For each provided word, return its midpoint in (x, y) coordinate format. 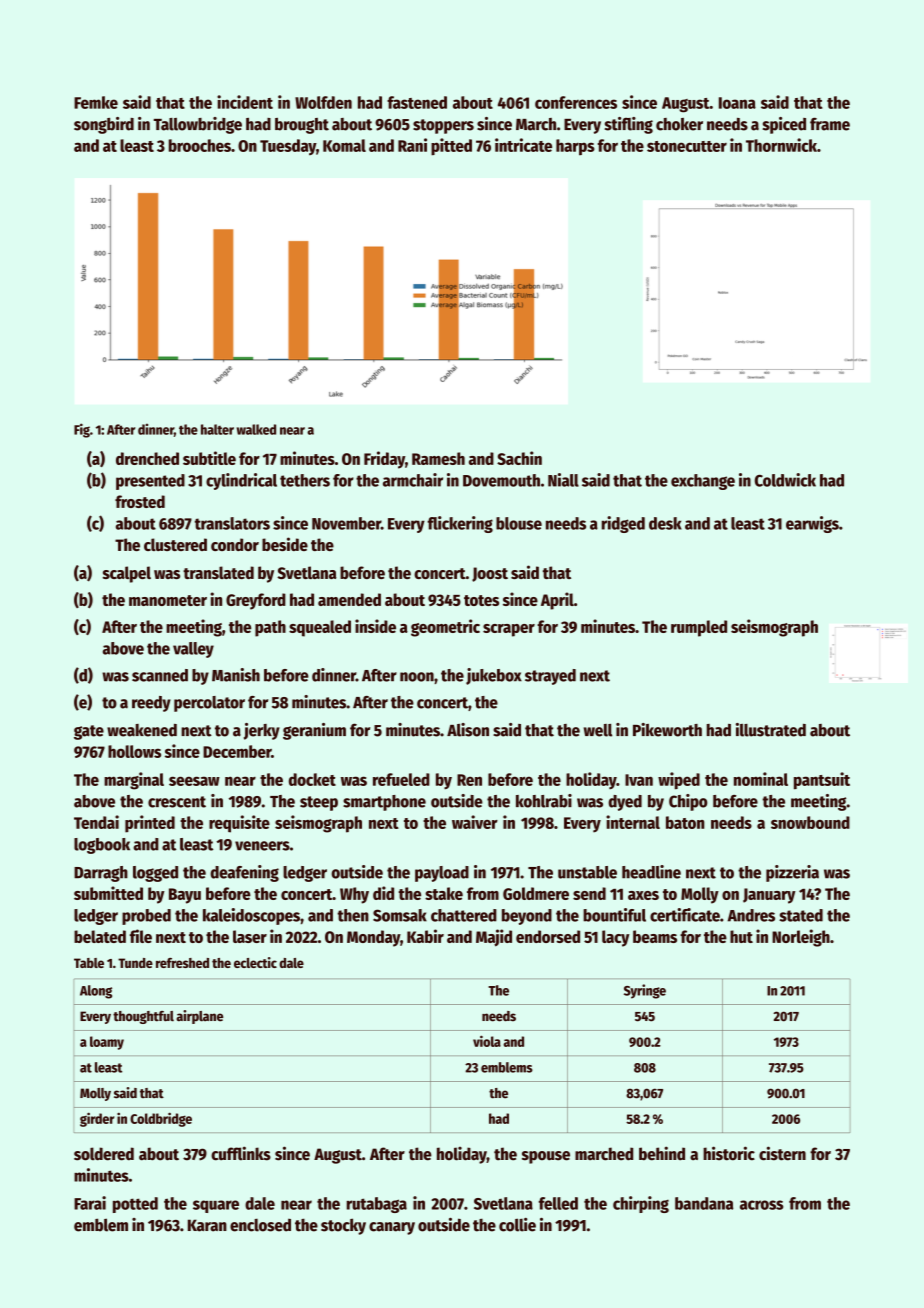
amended (349, 599)
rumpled (699, 628)
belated (100, 936)
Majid (494, 938)
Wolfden (323, 102)
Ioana (737, 103)
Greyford (256, 601)
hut (741, 936)
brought (302, 126)
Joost (490, 574)
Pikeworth (667, 730)
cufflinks (241, 1153)
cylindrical (241, 481)
